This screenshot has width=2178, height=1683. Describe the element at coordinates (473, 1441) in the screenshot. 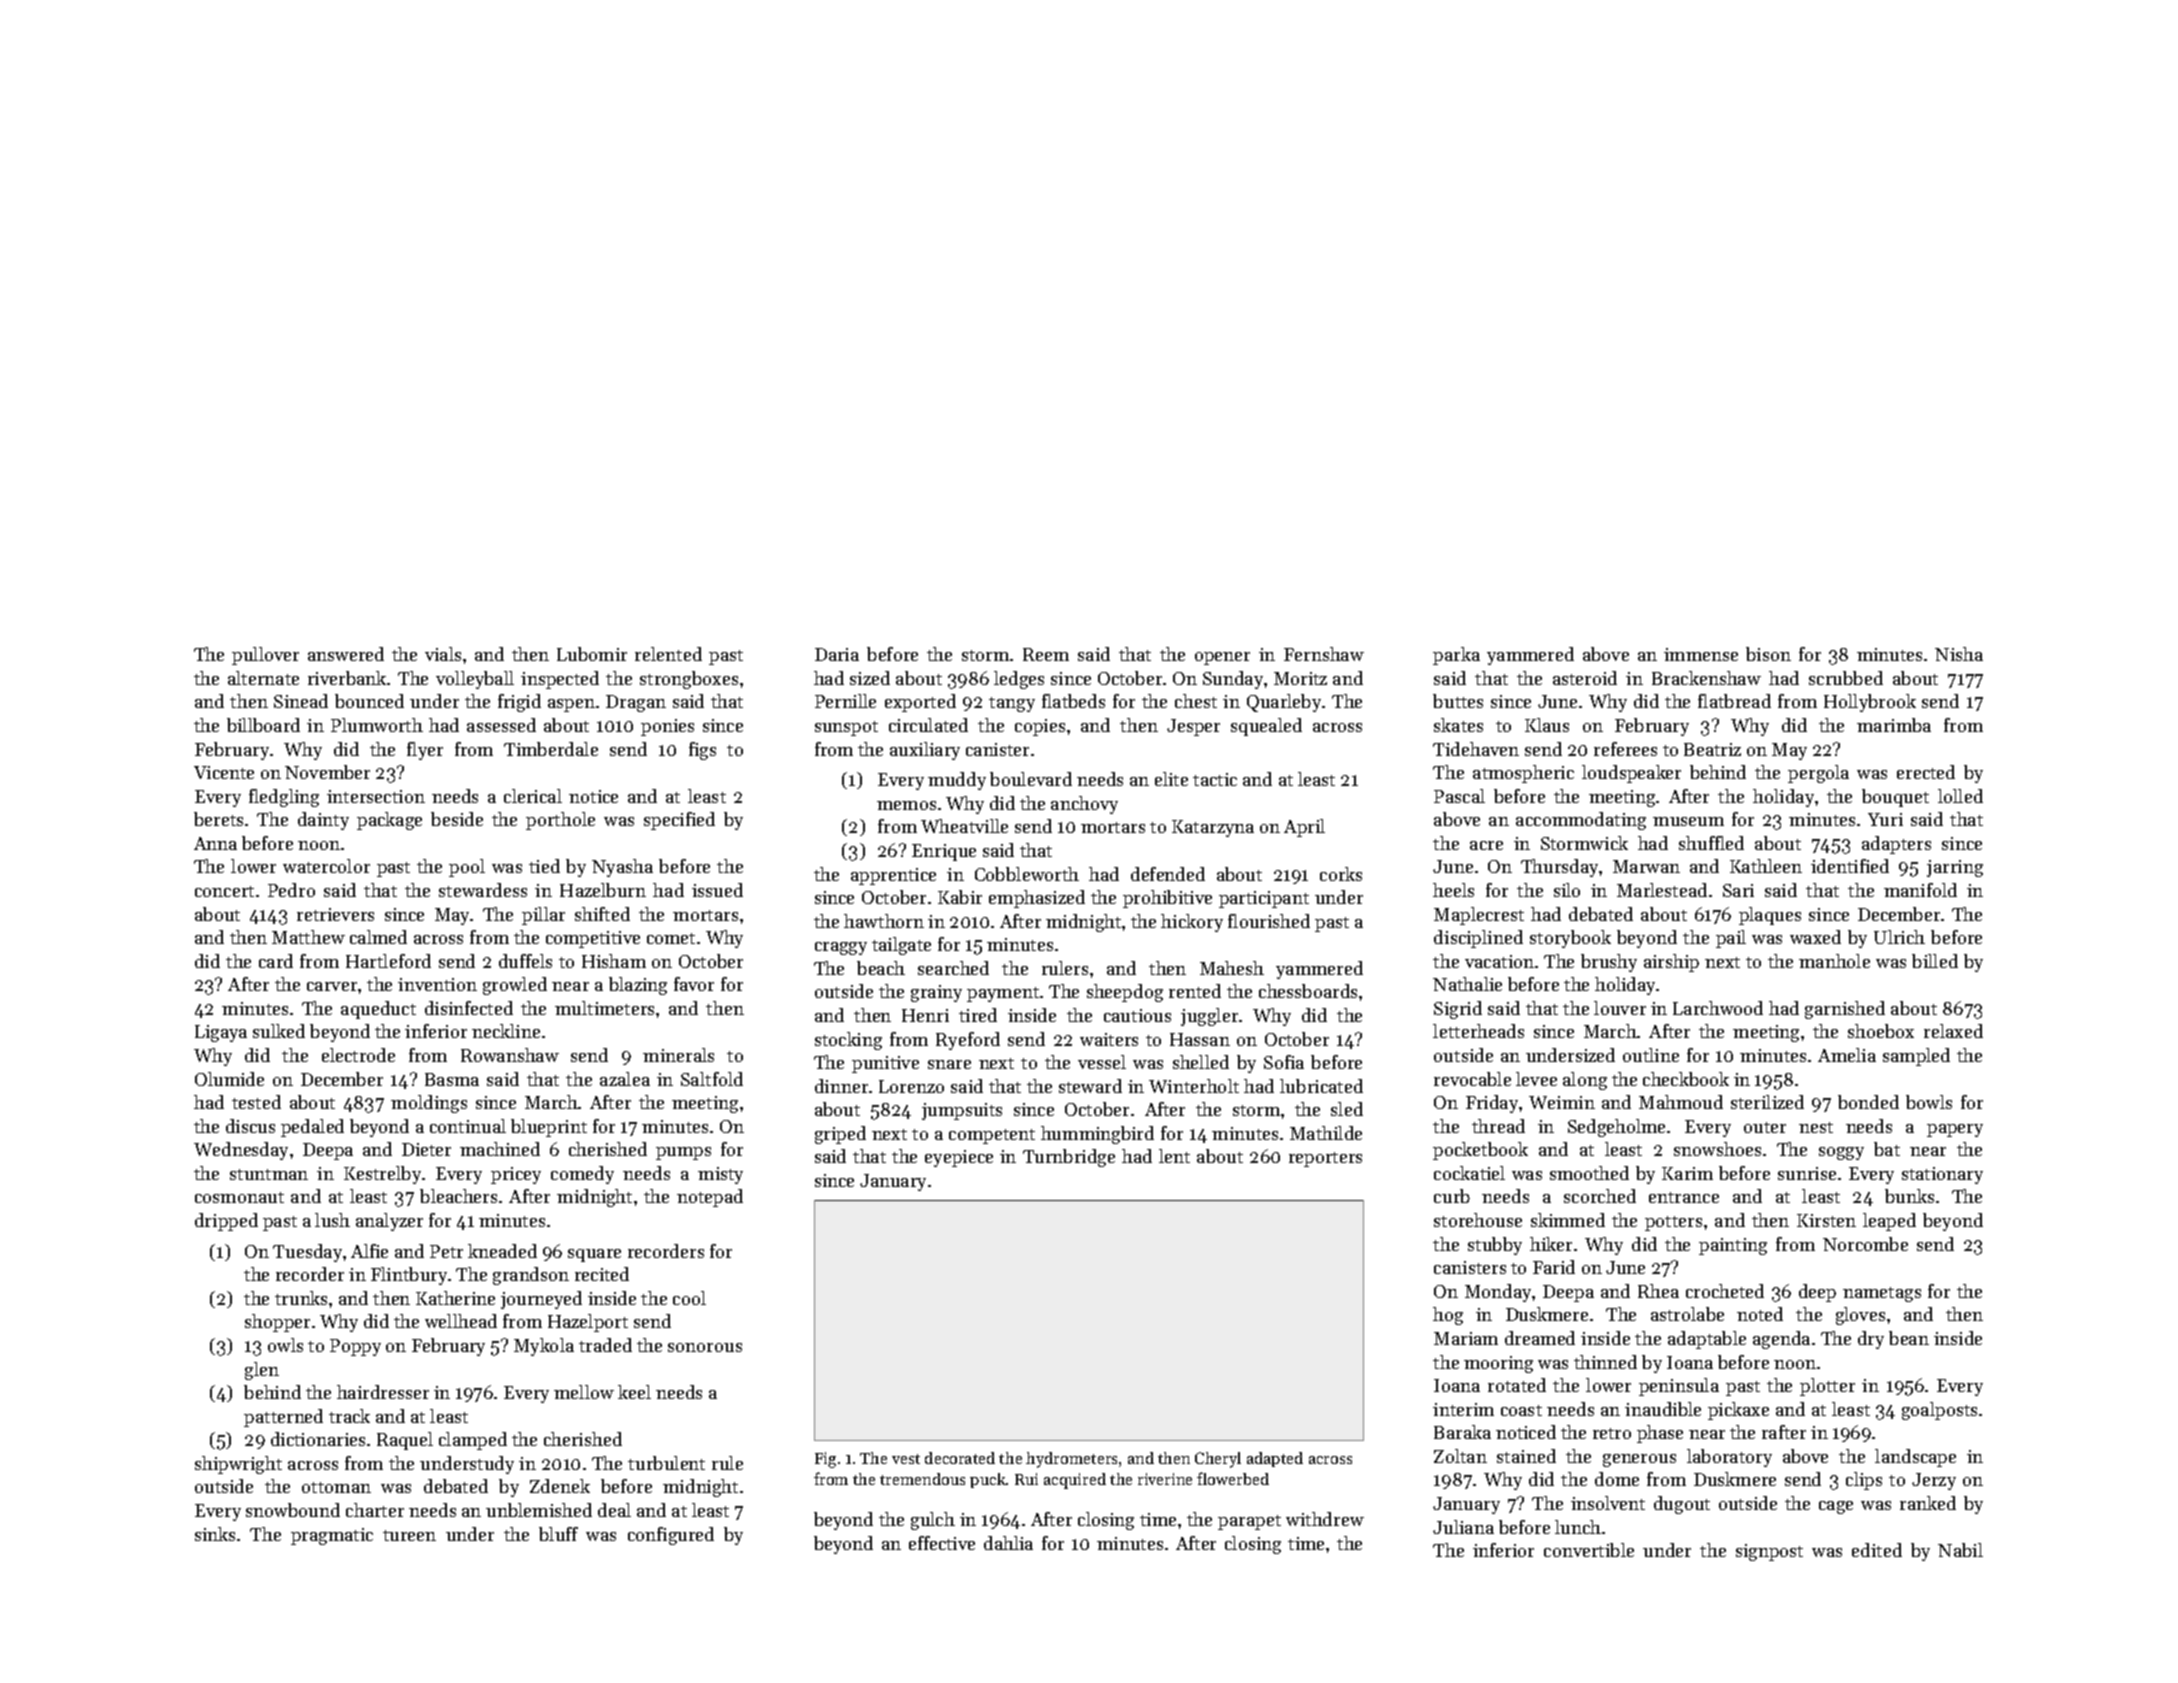

I see `clamped` at that location.
